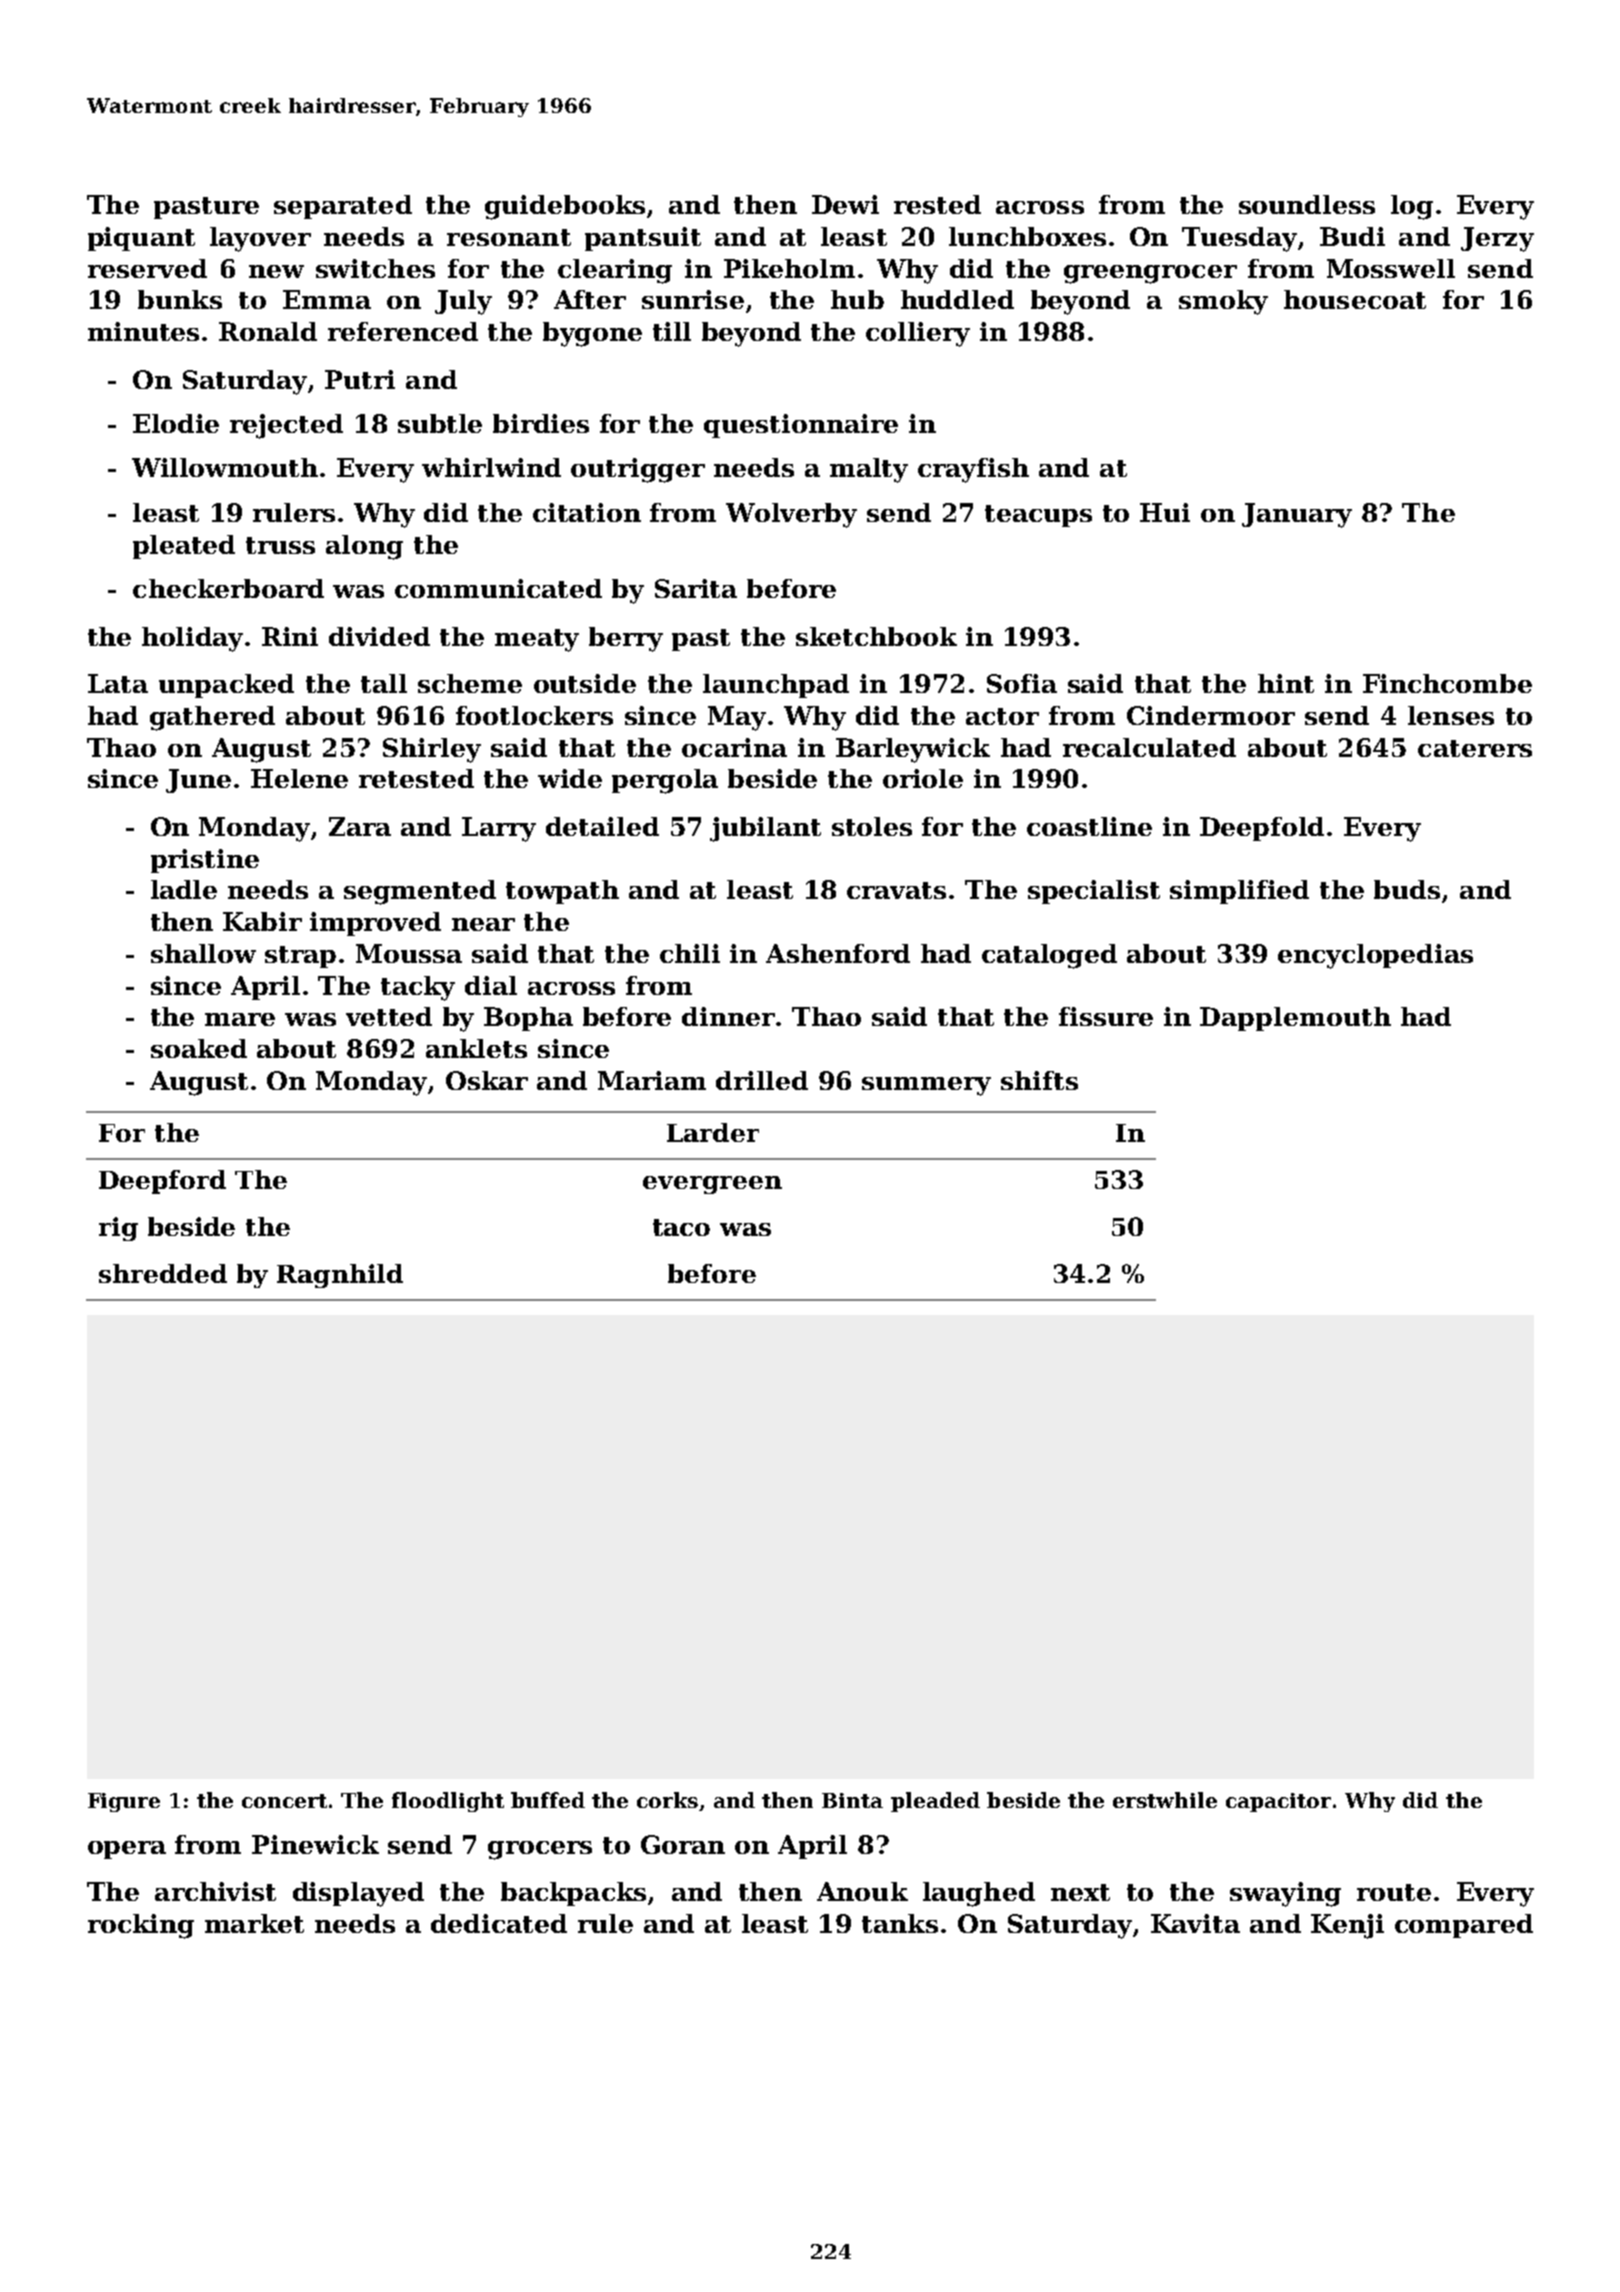  I want to click on capacitor, so click(1278, 1802).
